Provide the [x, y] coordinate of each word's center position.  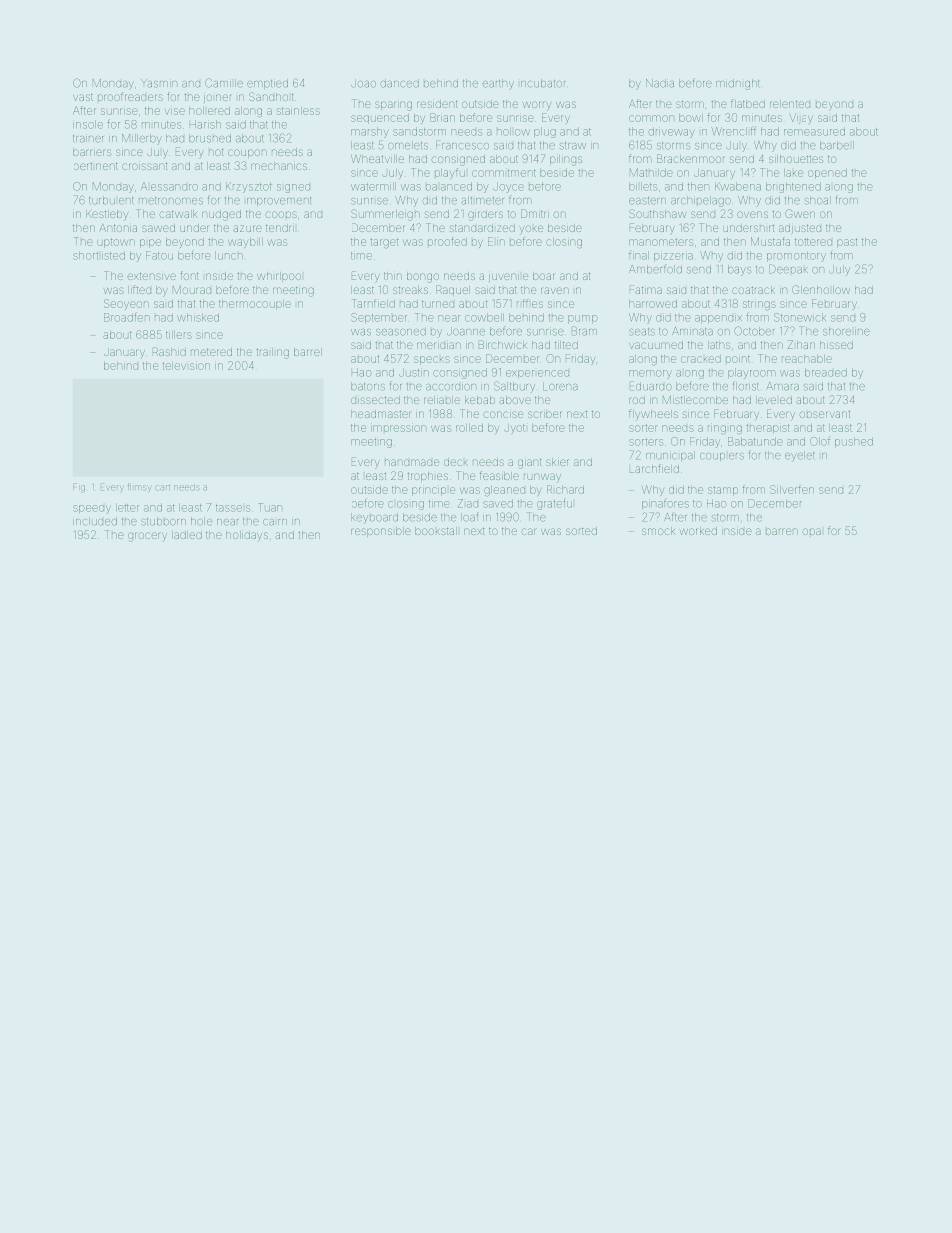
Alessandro [169, 186]
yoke [531, 230]
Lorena [560, 386]
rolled [469, 428]
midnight [737, 84]
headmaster [381, 414]
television [186, 366]
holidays [247, 535]
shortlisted [99, 255]
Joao [363, 83]
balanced [449, 186]
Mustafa [770, 241]
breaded [826, 372]
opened [827, 174]
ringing [725, 429]
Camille [224, 83]
